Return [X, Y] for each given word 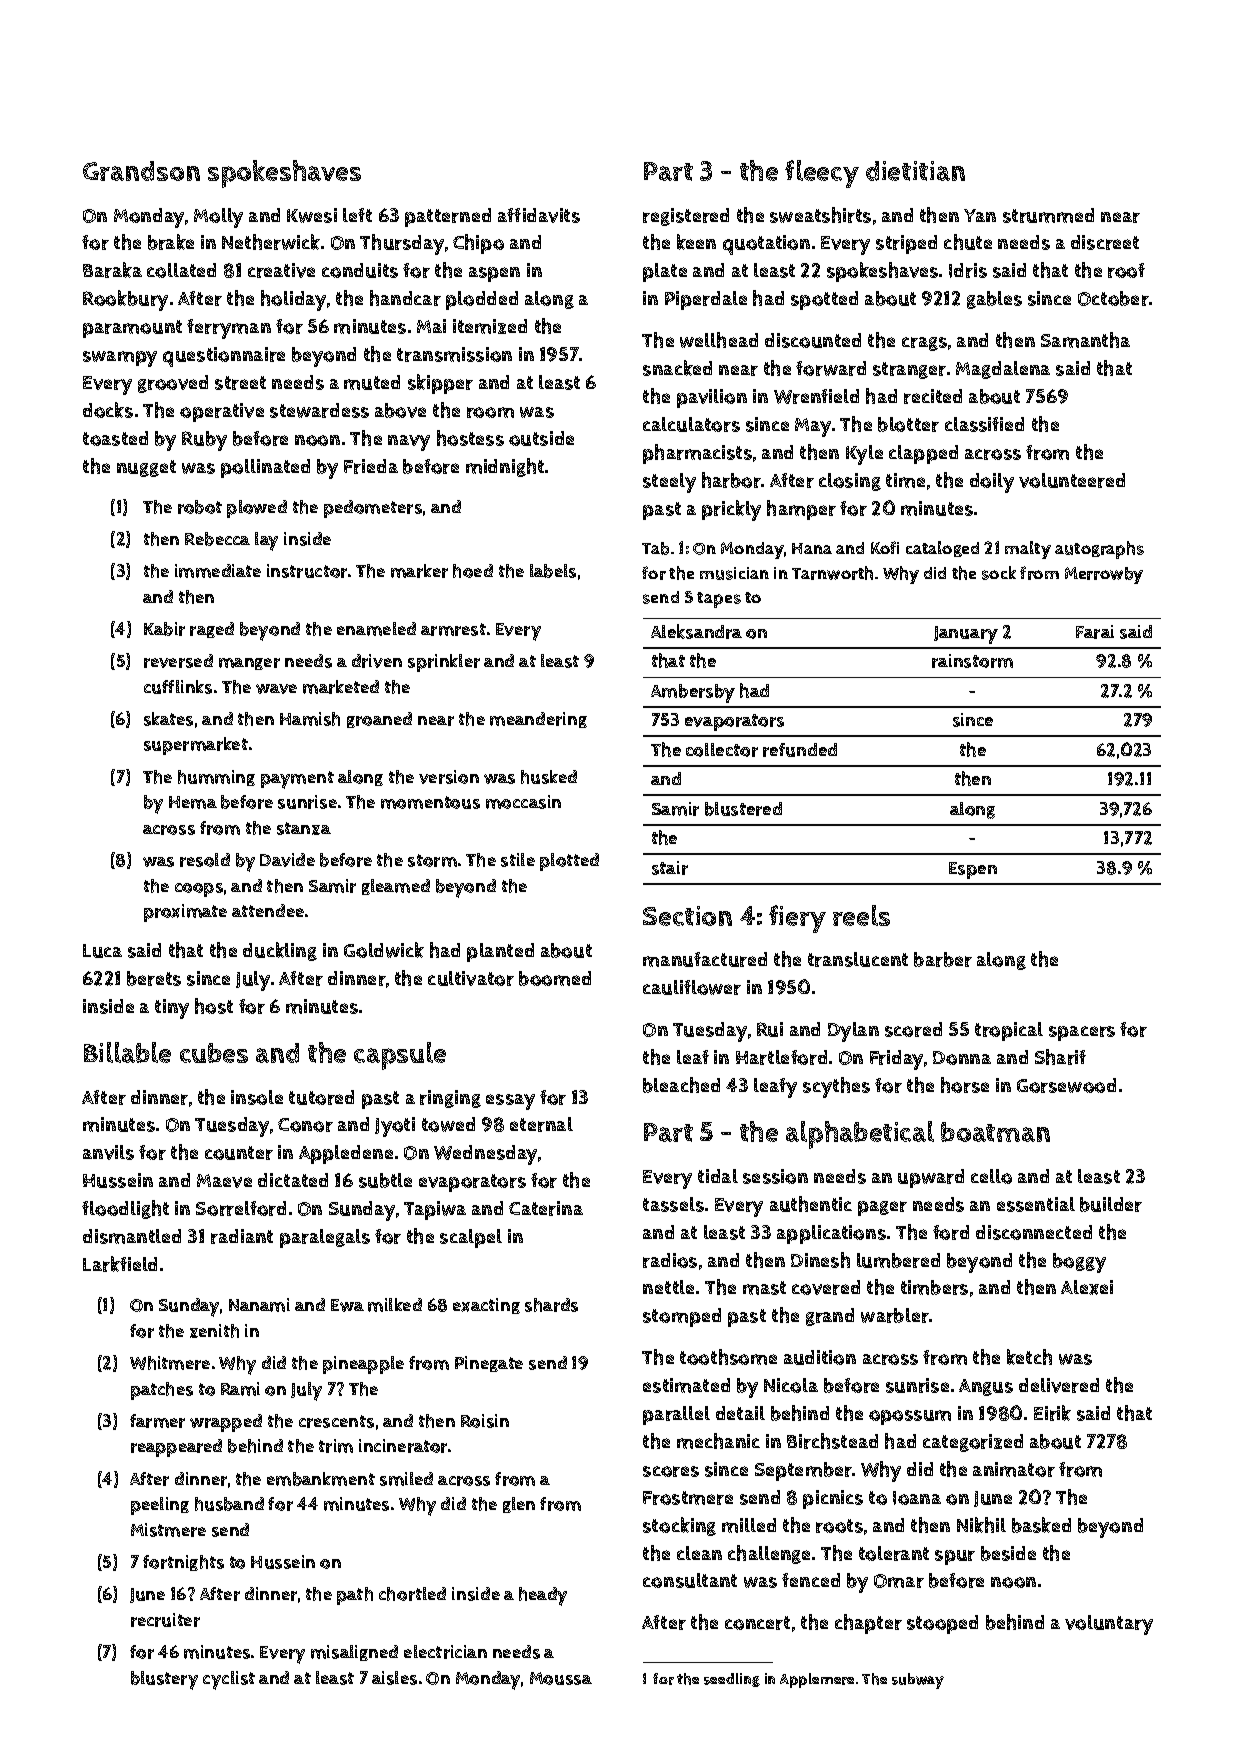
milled [749, 1525]
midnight [505, 467]
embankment [321, 1479]
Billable [127, 1052]
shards [551, 1305]
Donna [962, 1058]
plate [665, 272]
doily [992, 483]
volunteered [1072, 480]
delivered [1059, 1385]
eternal [541, 1124]
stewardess [319, 410]
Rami [240, 1389]
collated [181, 270]
